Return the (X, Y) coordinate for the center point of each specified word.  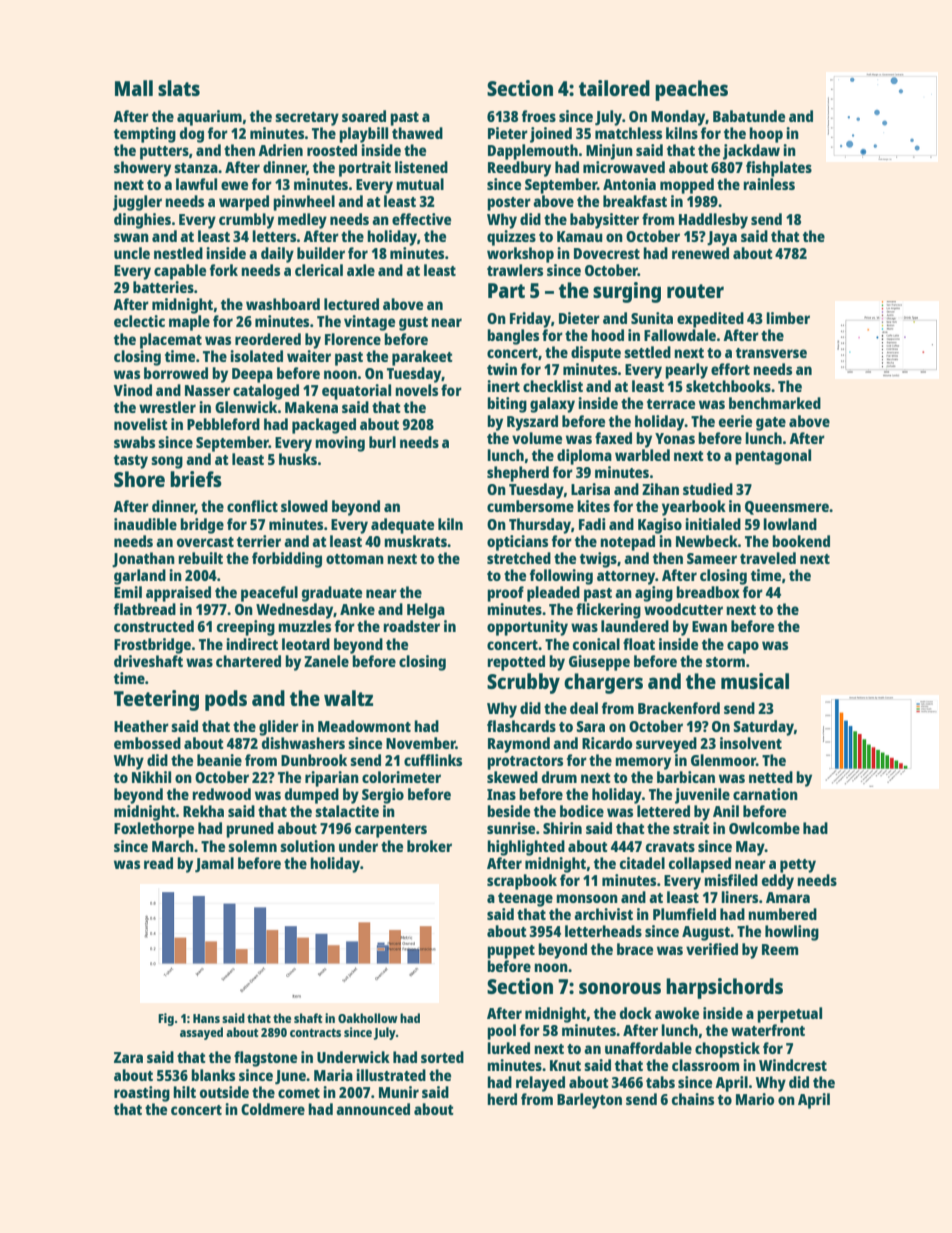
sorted (442, 1057)
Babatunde (749, 116)
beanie (219, 760)
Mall (134, 88)
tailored (614, 88)
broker (429, 846)
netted (771, 777)
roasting (142, 1094)
